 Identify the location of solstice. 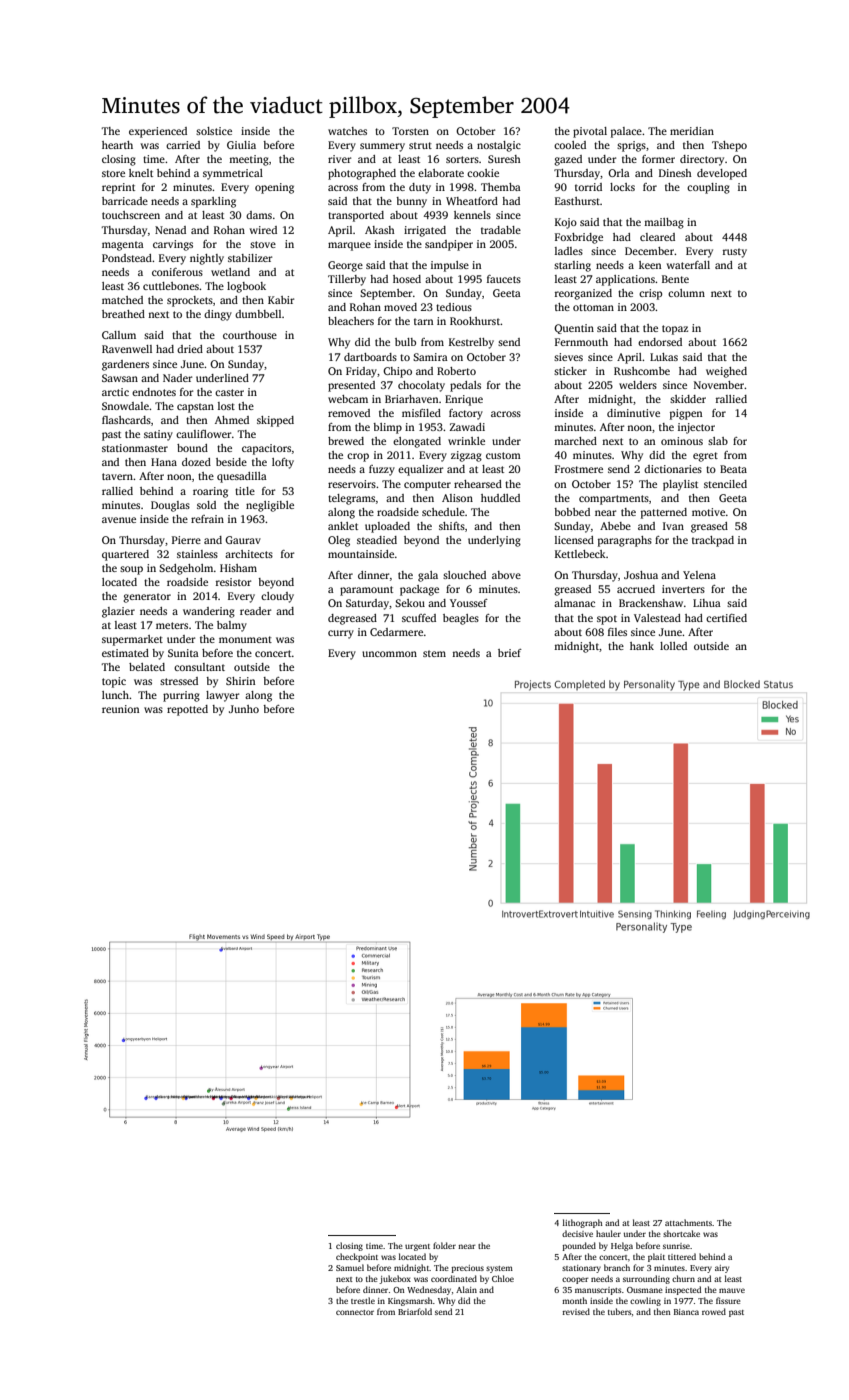
(214, 131).
